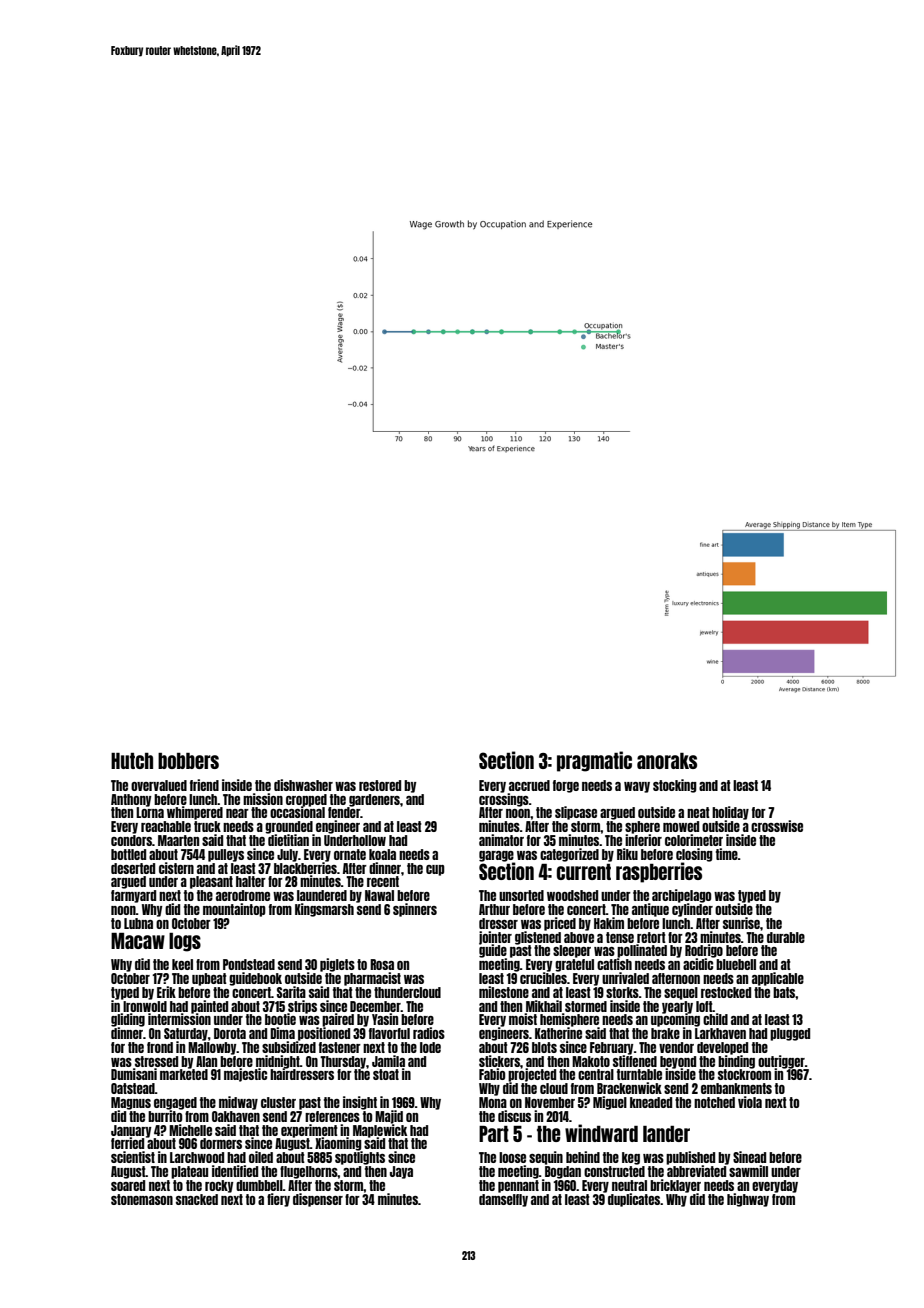  Describe the element at coordinates (380, 785) in the document. I see `restored` at that location.
